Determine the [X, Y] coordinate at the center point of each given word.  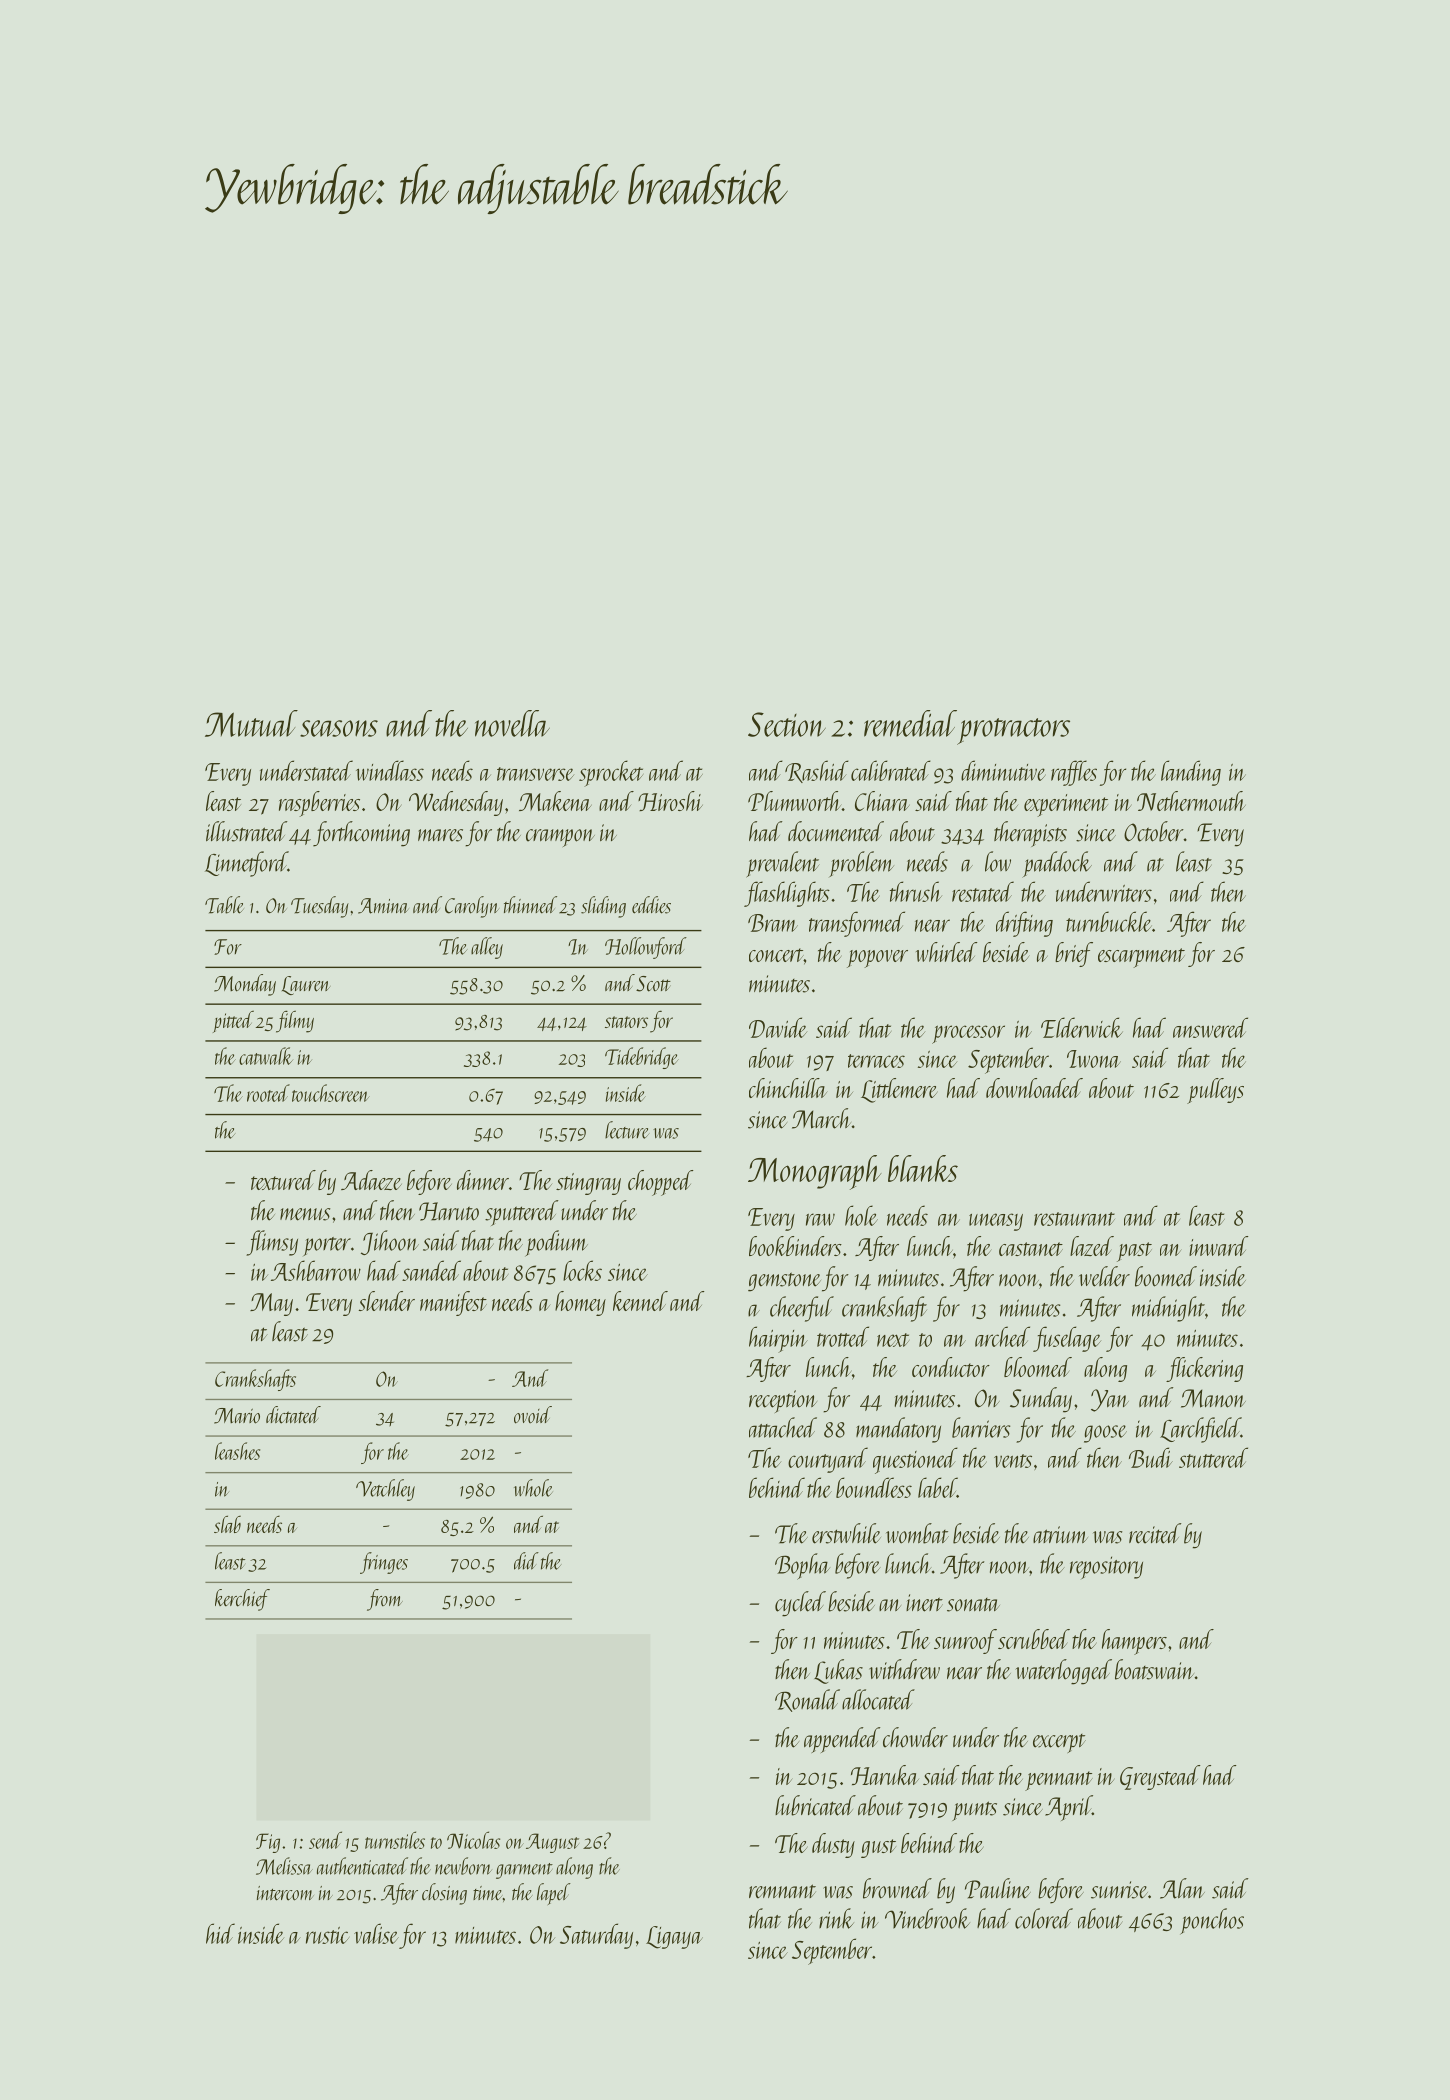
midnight [1168, 1309]
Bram [773, 923]
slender [387, 1301]
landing [1191, 773]
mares [440, 835]
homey [580, 1303]
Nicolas [473, 1840]
